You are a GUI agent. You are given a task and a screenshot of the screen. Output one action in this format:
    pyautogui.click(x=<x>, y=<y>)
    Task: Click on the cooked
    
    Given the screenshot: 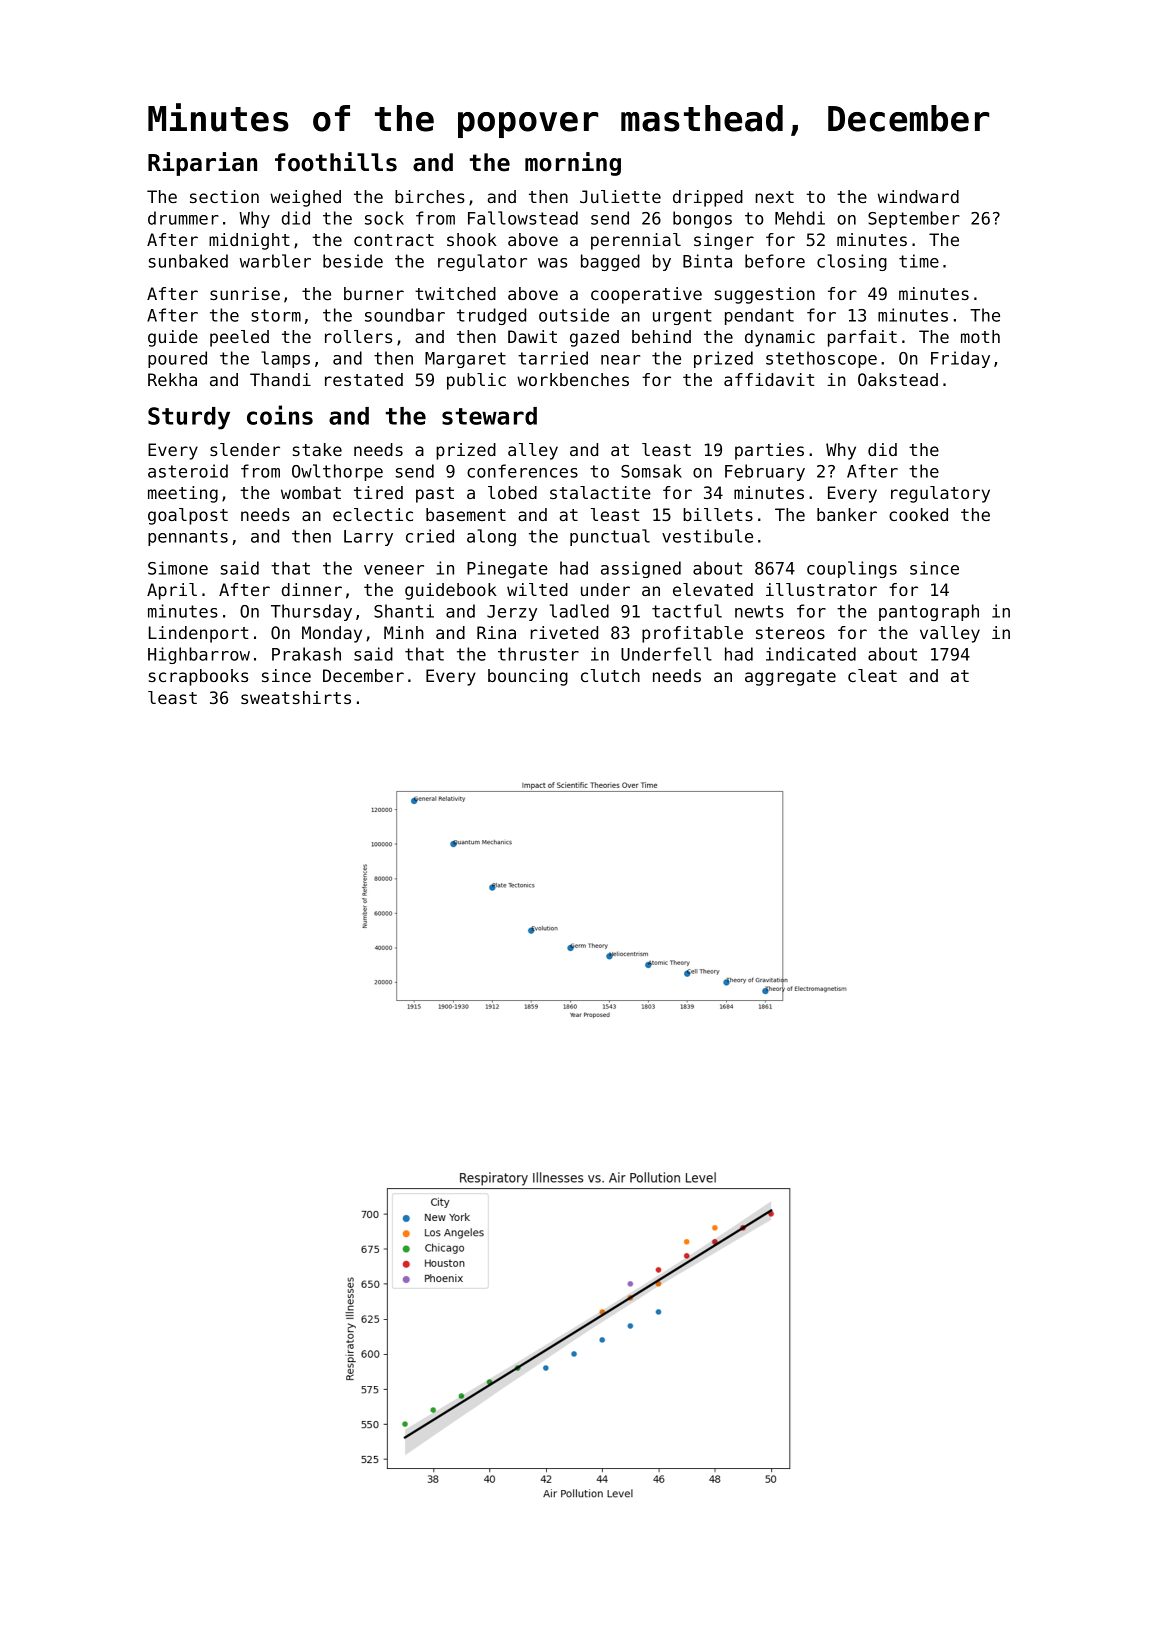 What is the action you would take?
    pyautogui.click(x=918, y=514)
